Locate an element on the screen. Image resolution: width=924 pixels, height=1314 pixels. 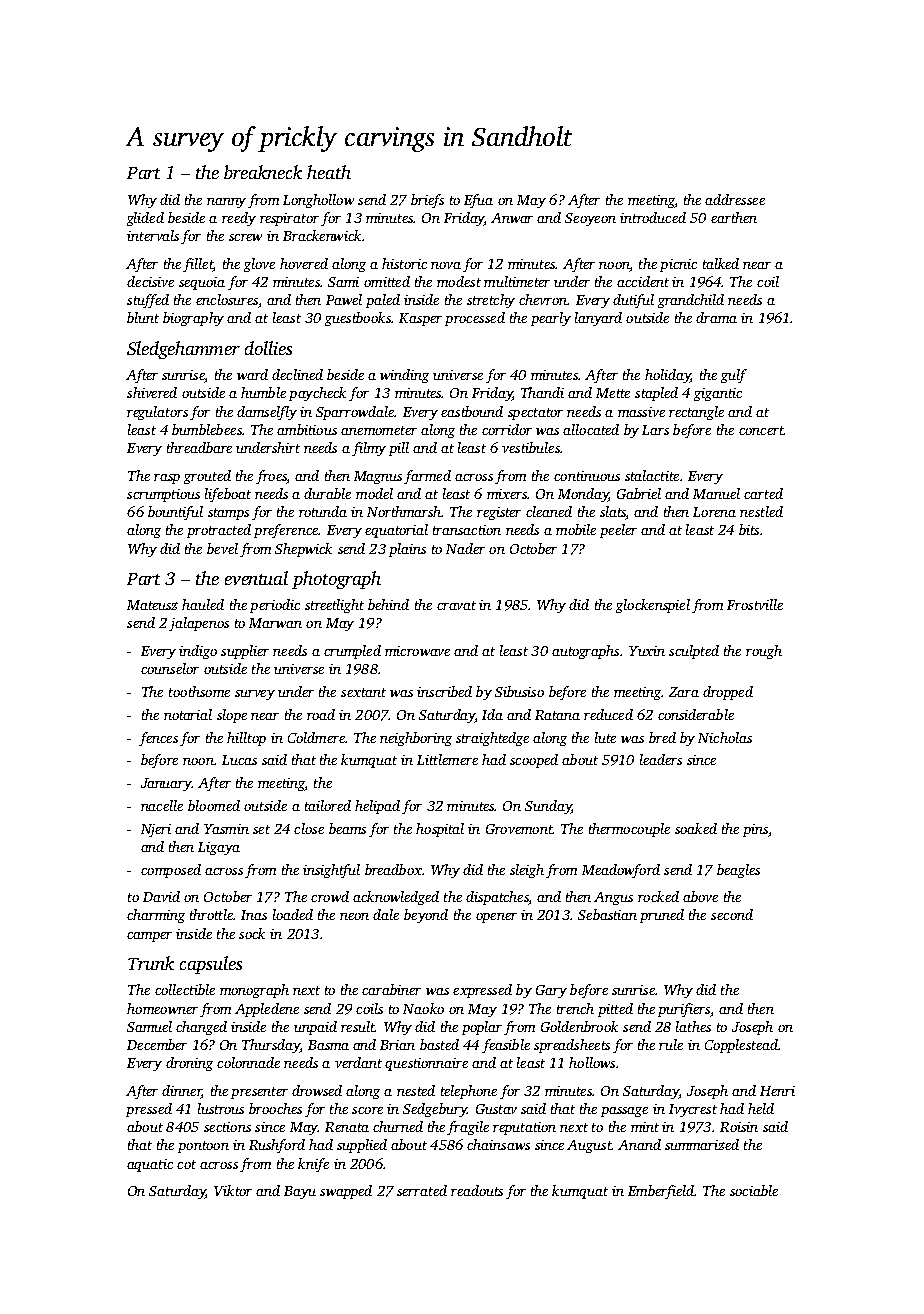
carabiner is located at coordinates (391, 989).
